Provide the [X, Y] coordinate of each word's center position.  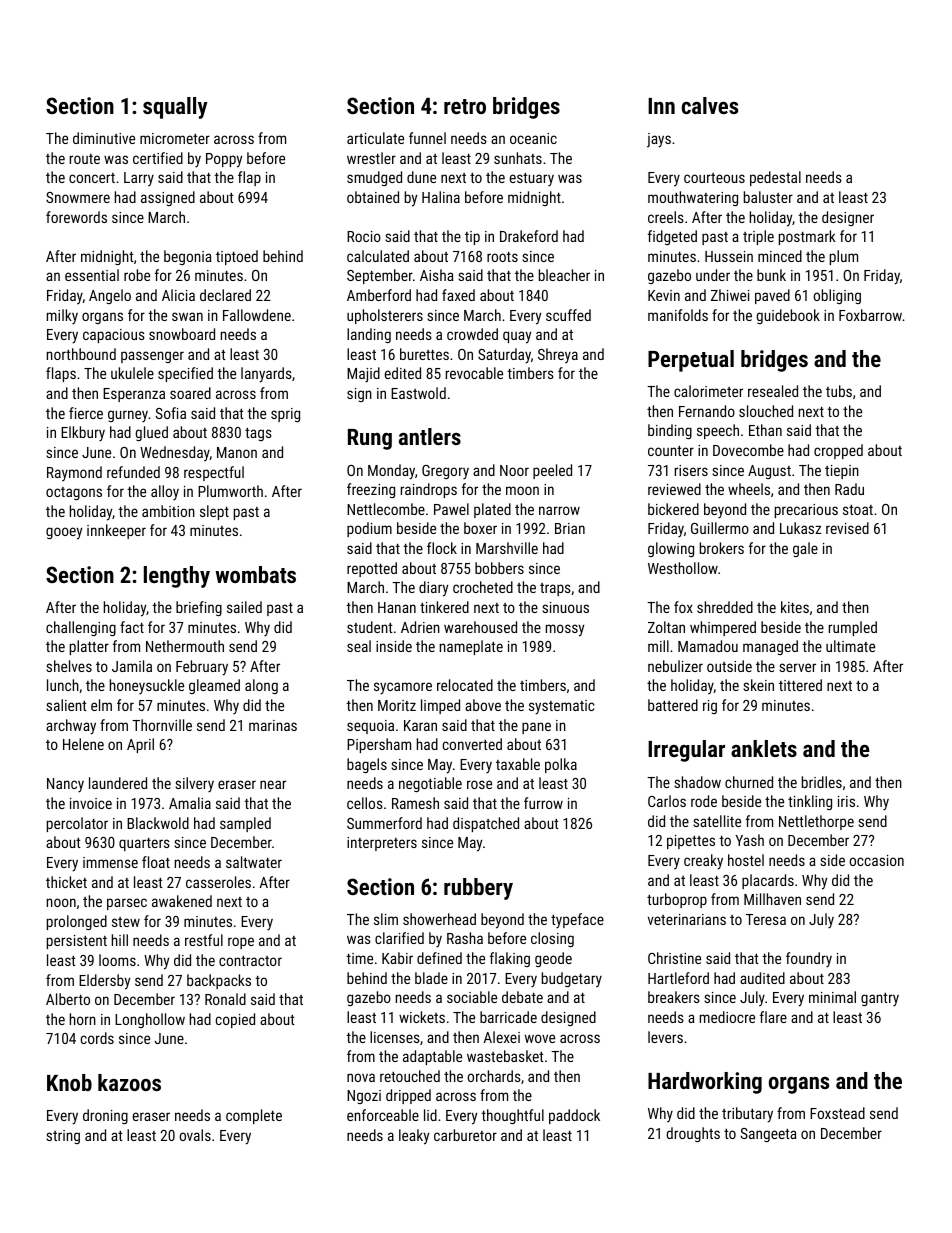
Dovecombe [748, 450]
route [85, 159]
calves [710, 105]
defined [439, 958]
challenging [81, 628]
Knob [69, 1082]
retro [465, 106]
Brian [570, 528]
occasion [876, 860]
